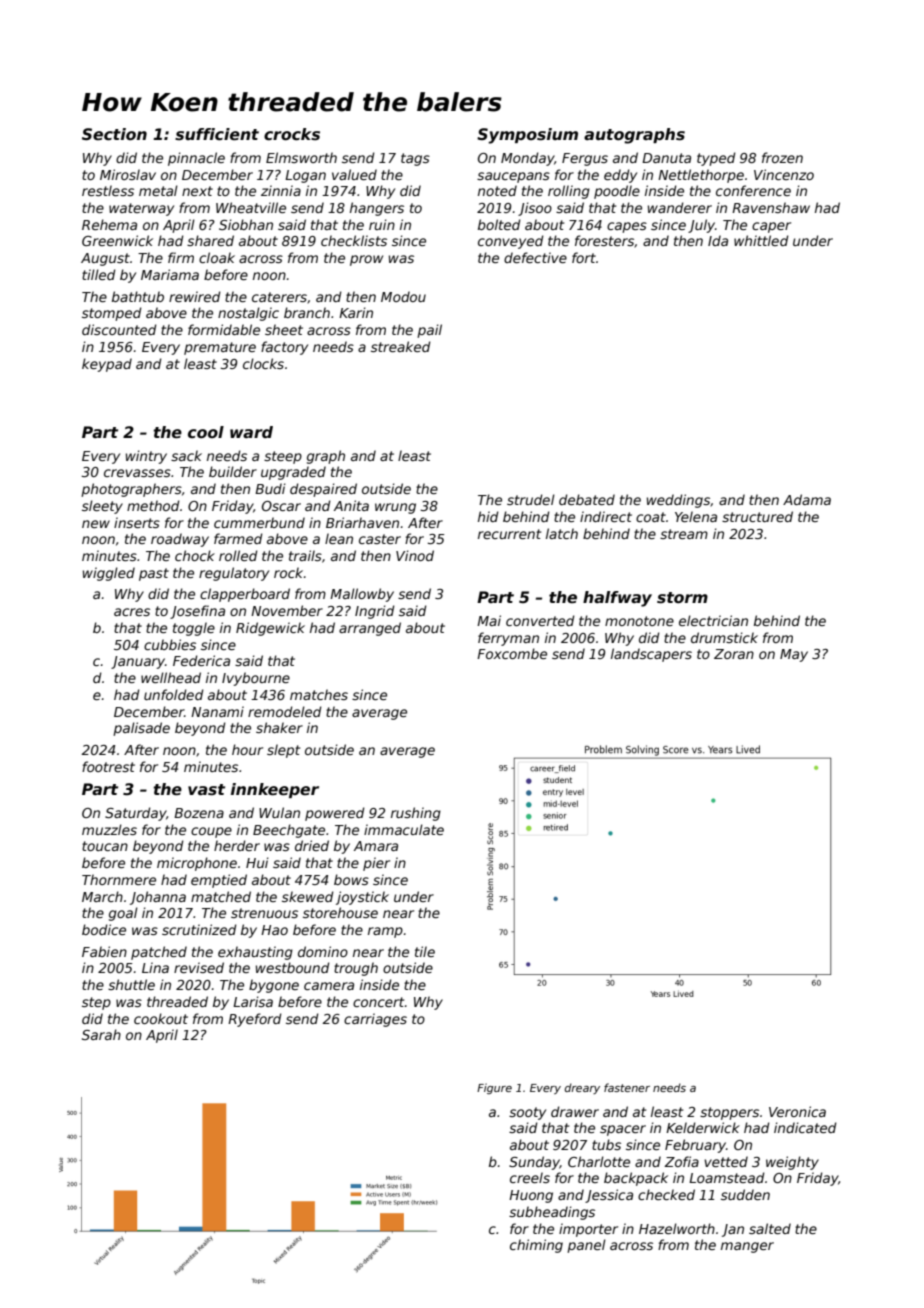 The height and width of the page is (1308, 924). I want to click on Elmsworth, so click(301, 157).
